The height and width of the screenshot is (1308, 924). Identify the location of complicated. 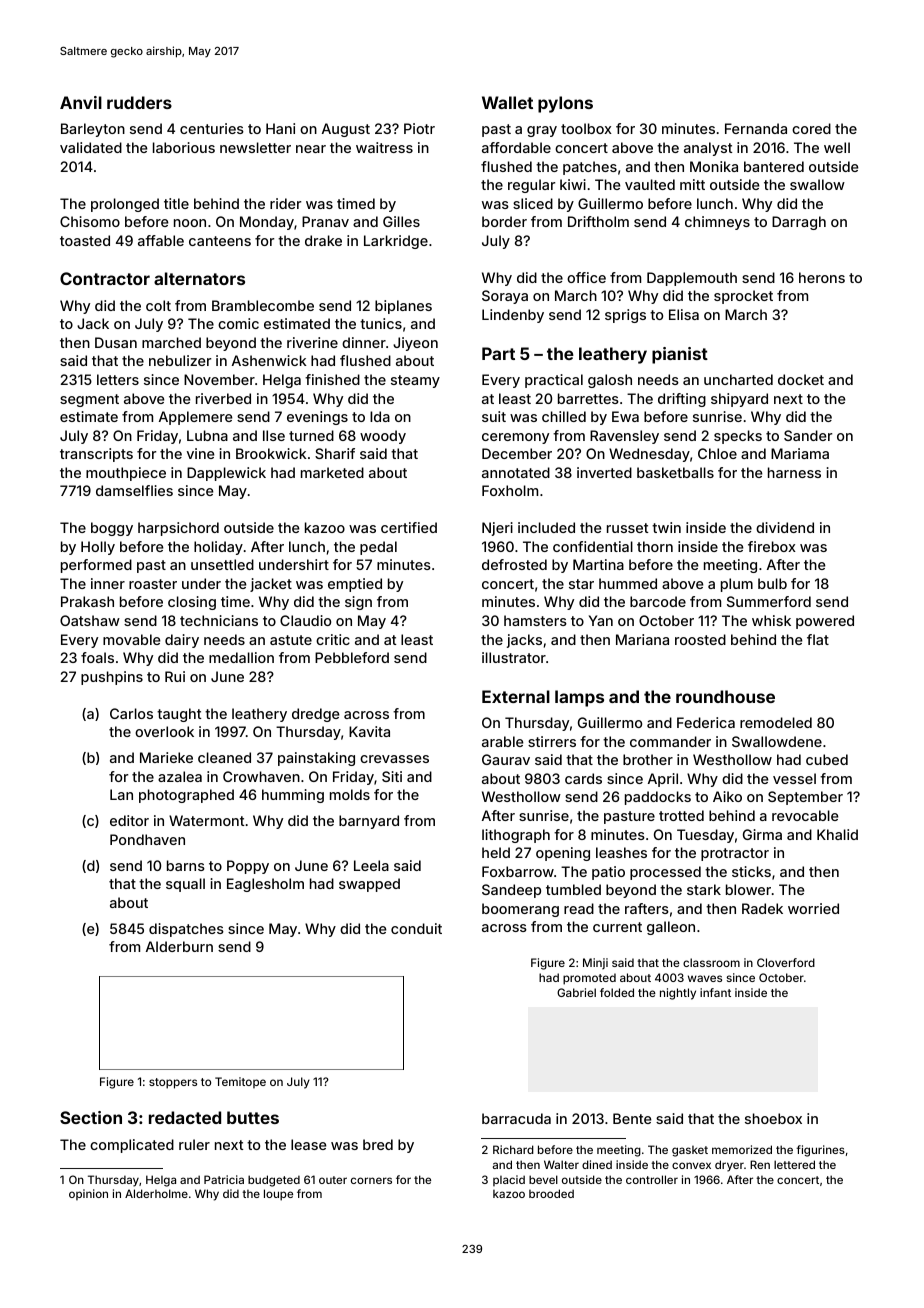
(132, 1146).
